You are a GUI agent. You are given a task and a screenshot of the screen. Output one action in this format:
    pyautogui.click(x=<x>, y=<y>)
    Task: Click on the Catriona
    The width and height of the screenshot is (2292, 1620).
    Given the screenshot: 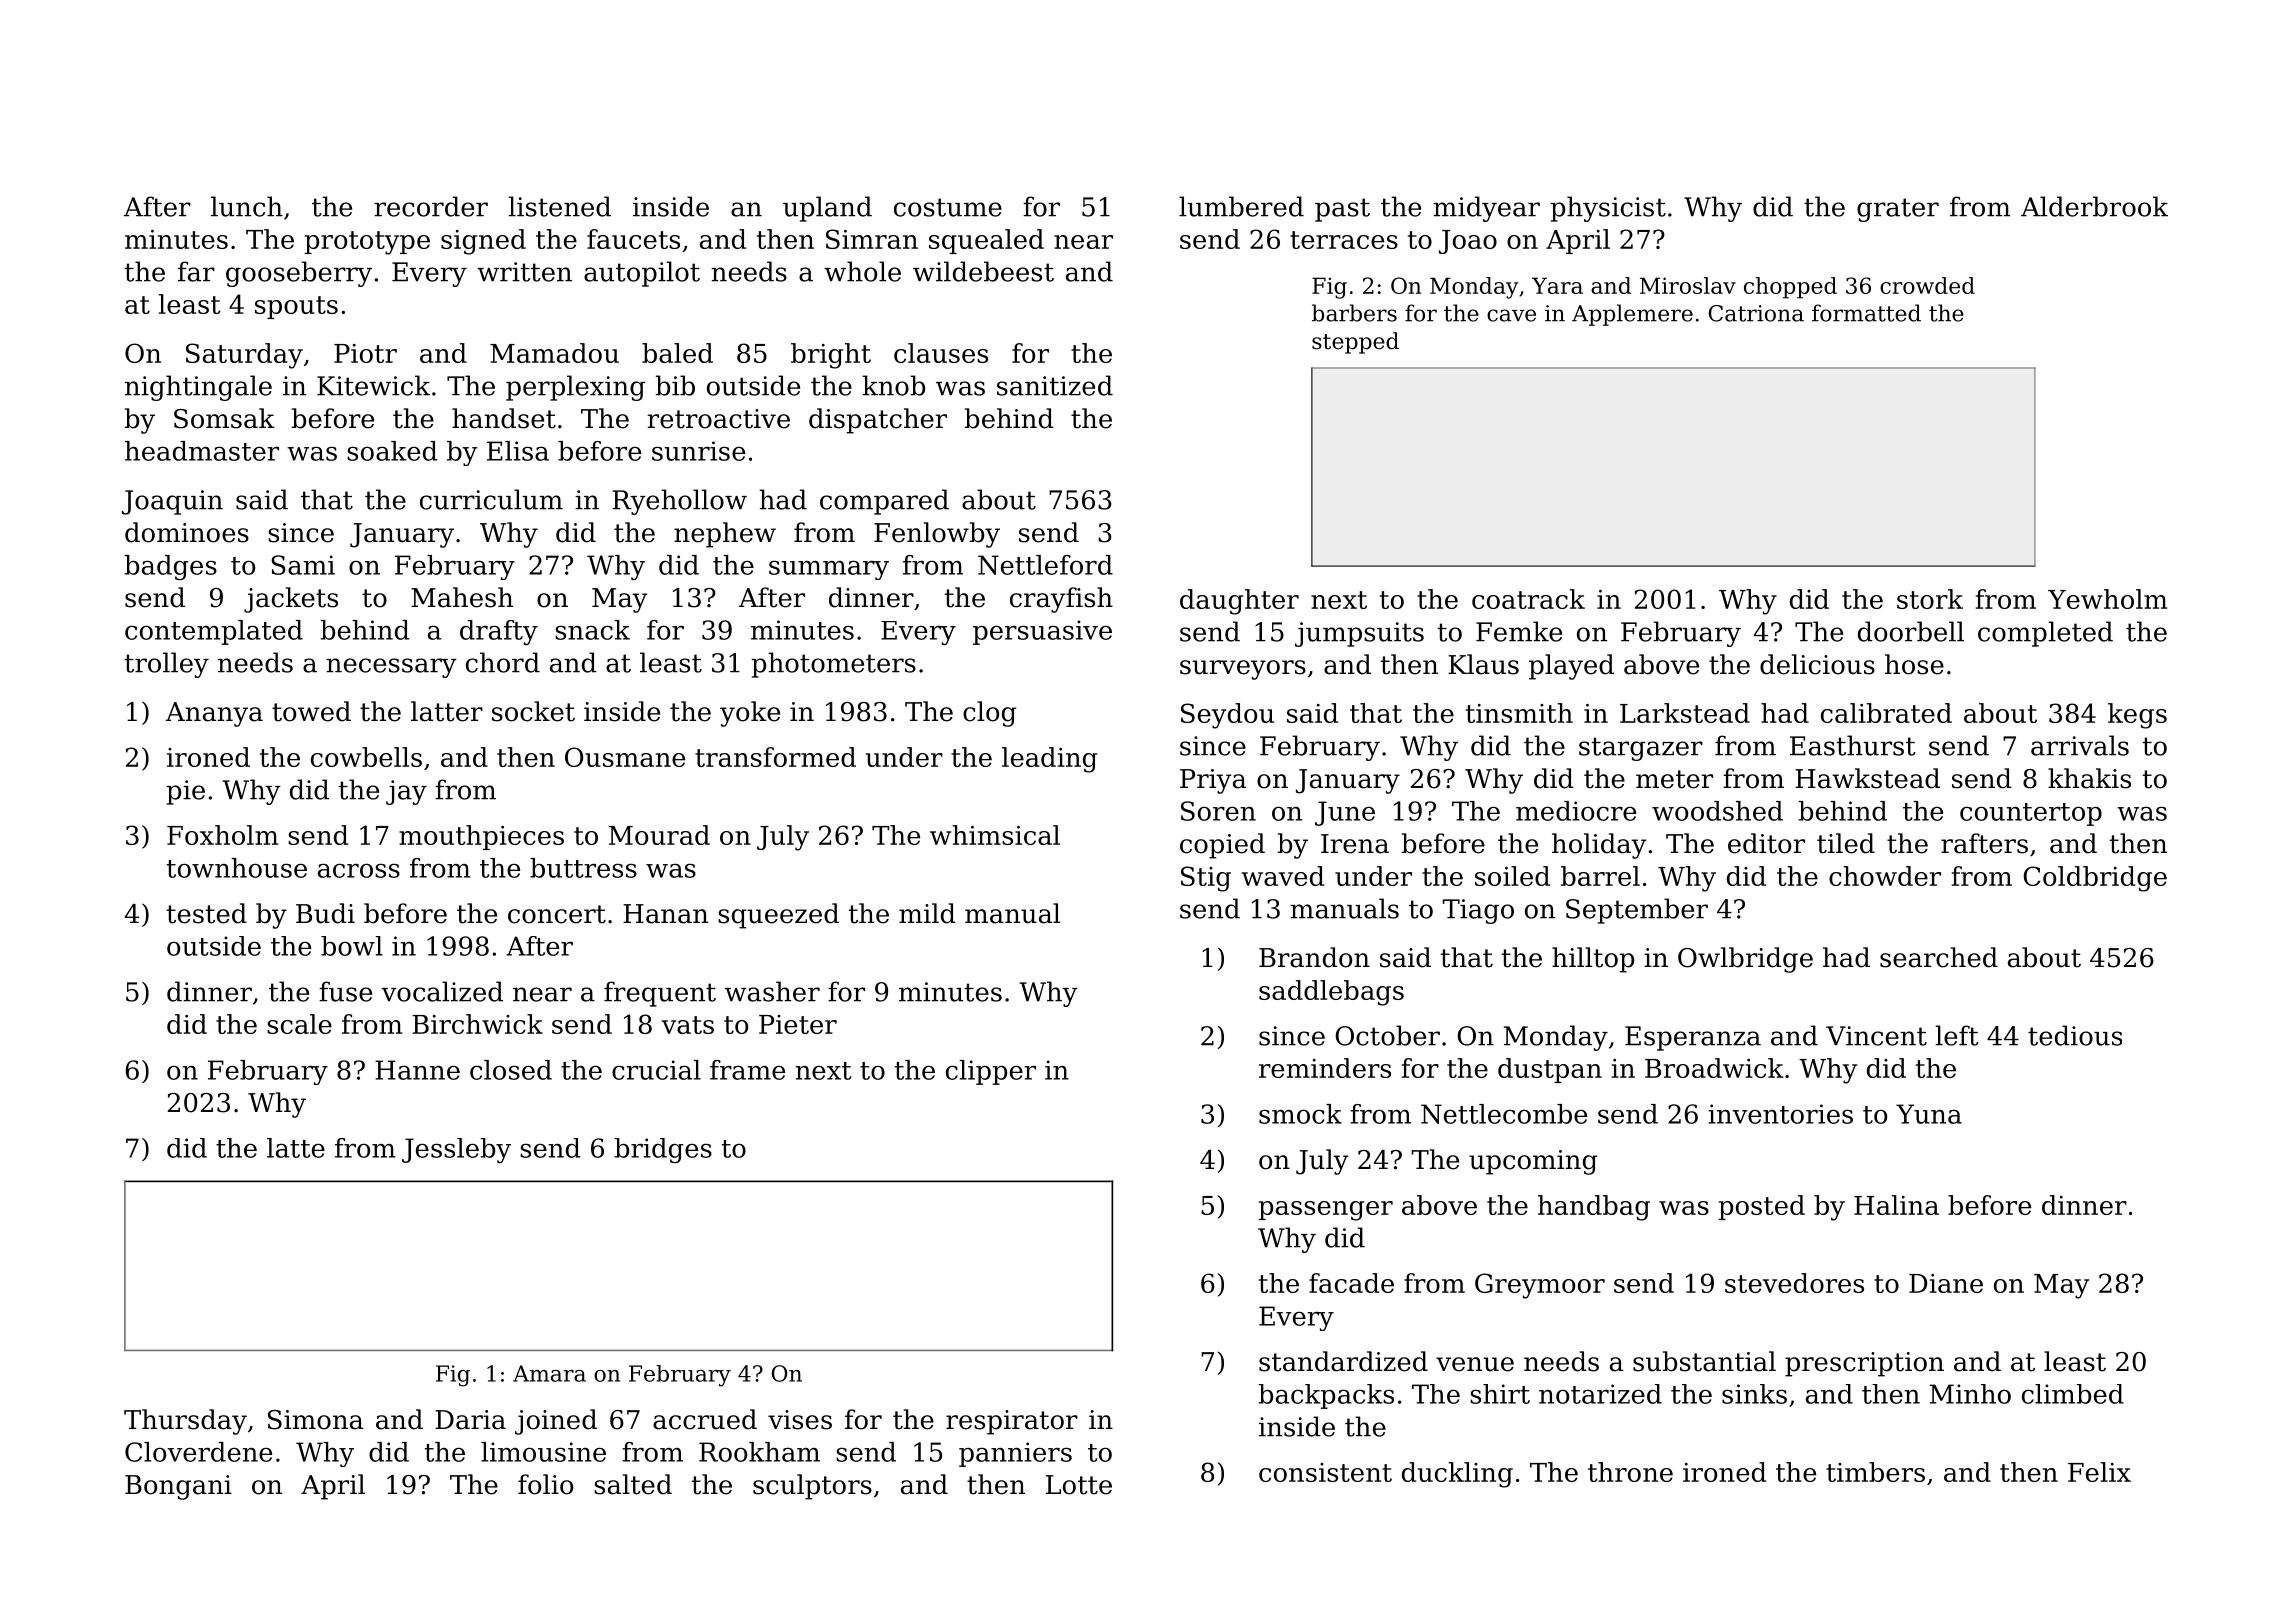 What is the action you would take?
    pyautogui.click(x=1756, y=313)
